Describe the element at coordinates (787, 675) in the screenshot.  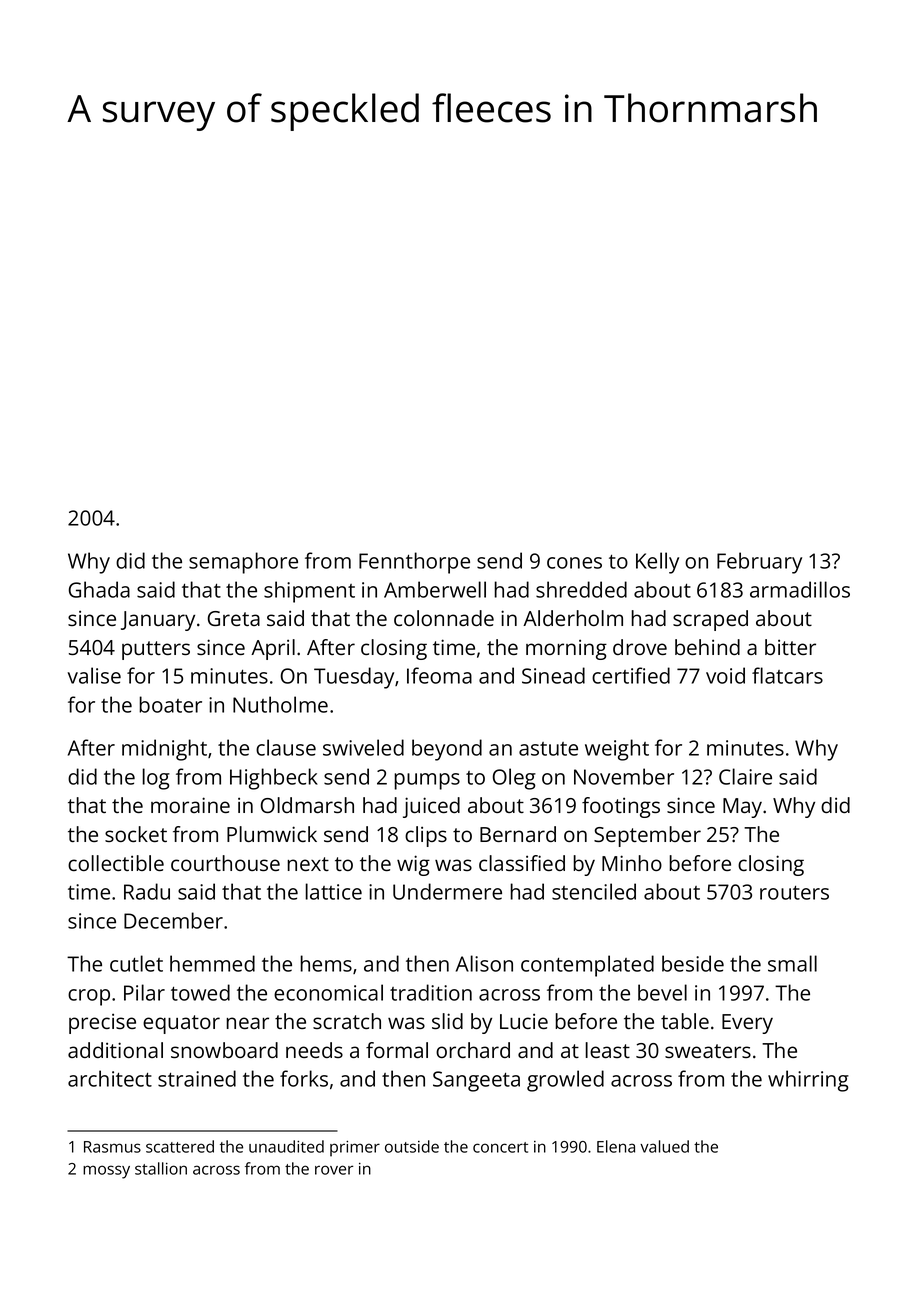
I see `flatcars` at that location.
